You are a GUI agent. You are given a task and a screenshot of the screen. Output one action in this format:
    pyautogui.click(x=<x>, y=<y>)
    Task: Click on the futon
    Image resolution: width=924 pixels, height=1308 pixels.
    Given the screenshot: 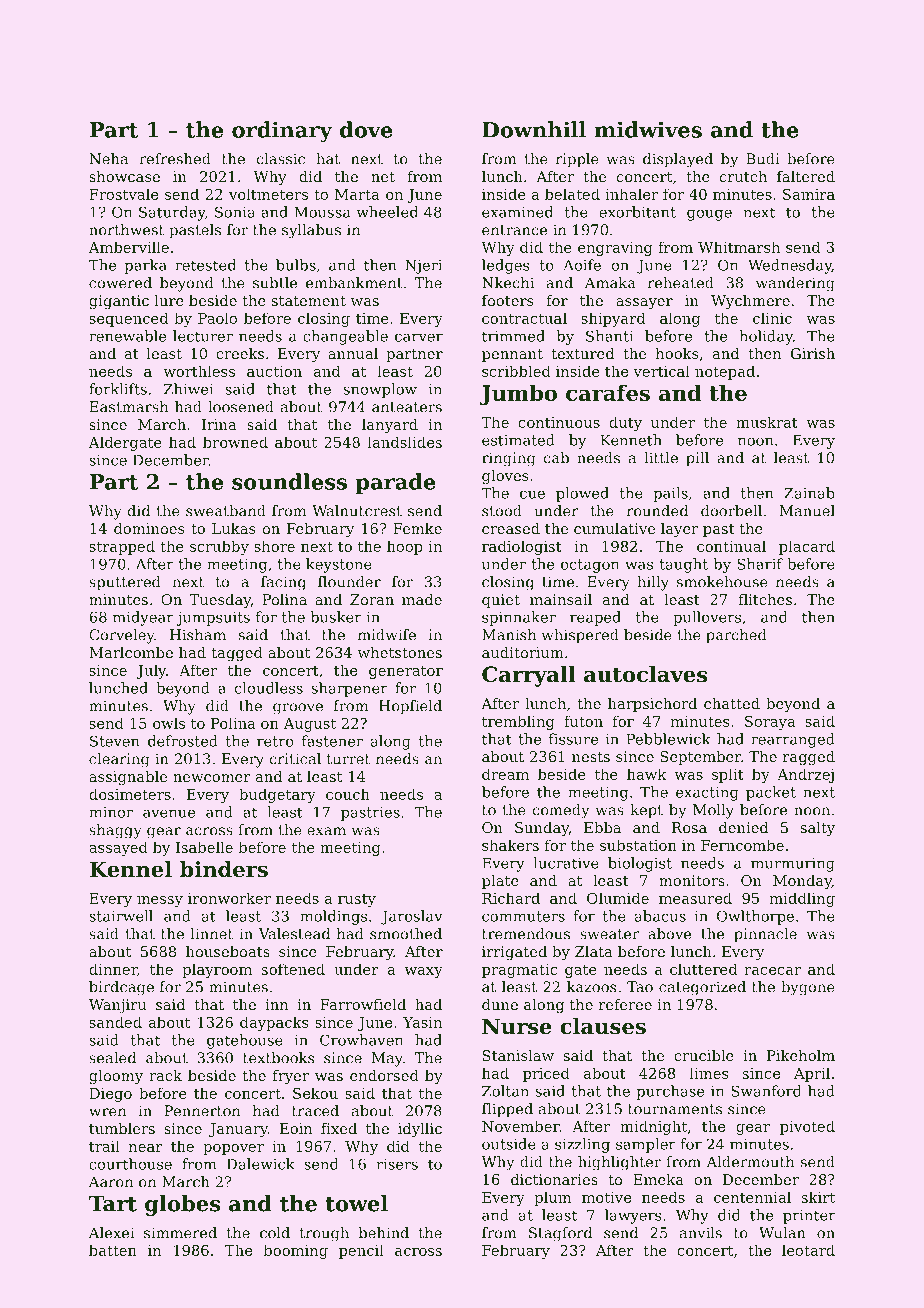 What is the action you would take?
    pyautogui.click(x=583, y=721)
